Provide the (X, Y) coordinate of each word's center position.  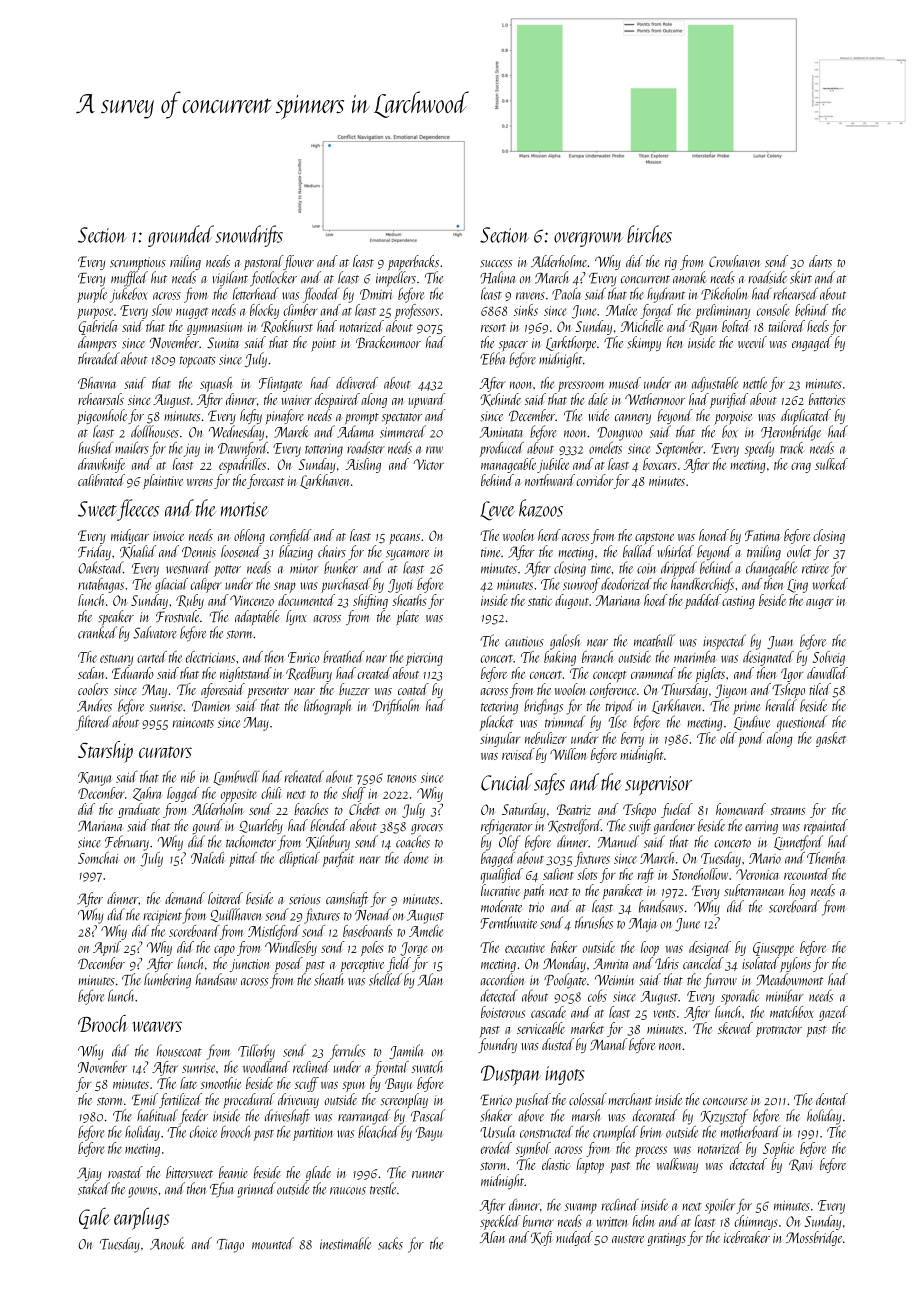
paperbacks (413, 262)
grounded (181, 236)
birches (649, 234)
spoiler (720, 1206)
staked (94, 1188)
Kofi (541, 1238)
